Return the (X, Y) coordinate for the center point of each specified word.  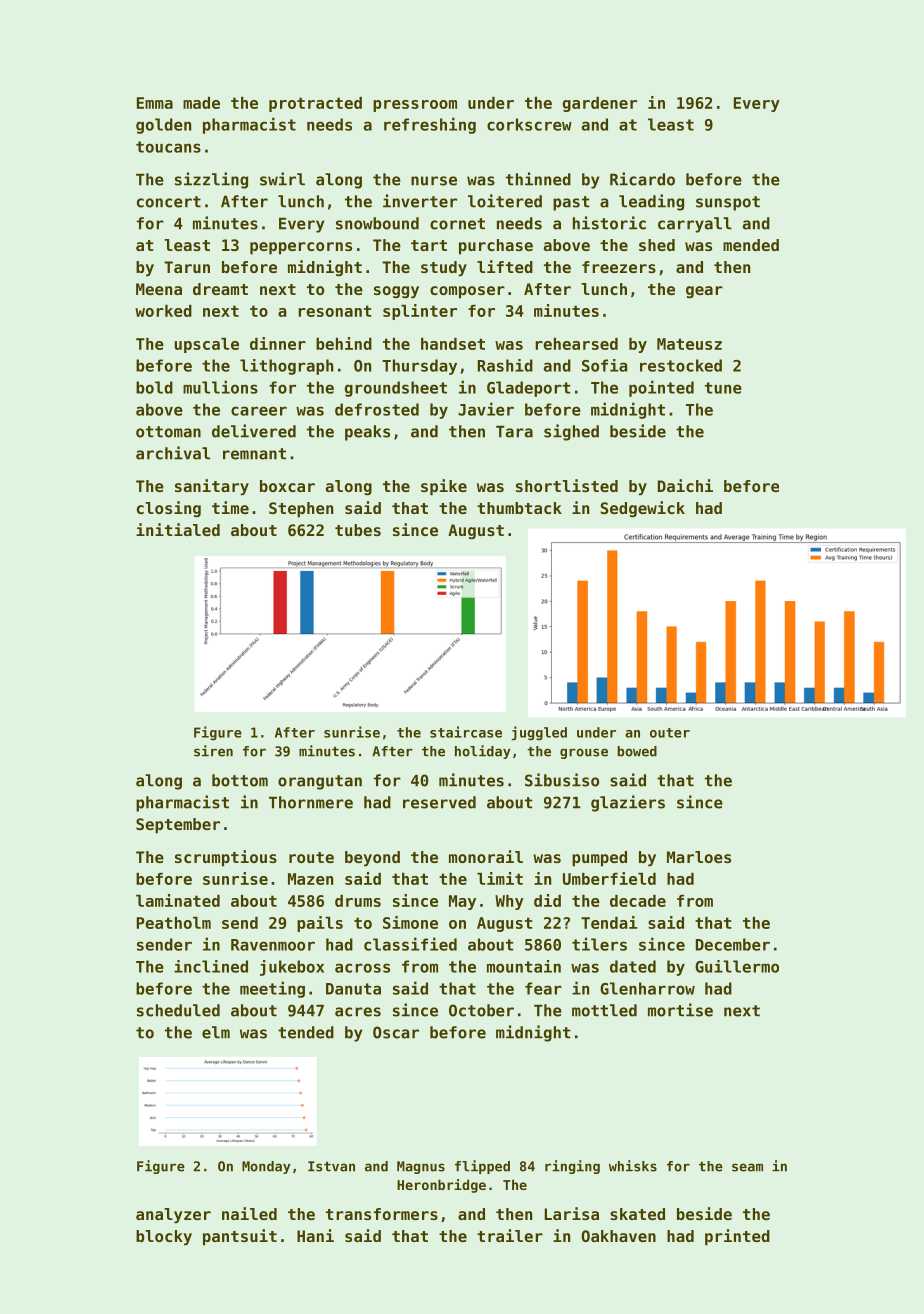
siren (213, 751)
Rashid (505, 365)
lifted (505, 266)
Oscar (396, 1032)
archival (173, 453)
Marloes (699, 857)
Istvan (331, 1166)
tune (723, 388)
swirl (282, 179)
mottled (604, 1010)
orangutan (320, 782)
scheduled (178, 1010)
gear (704, 292)
